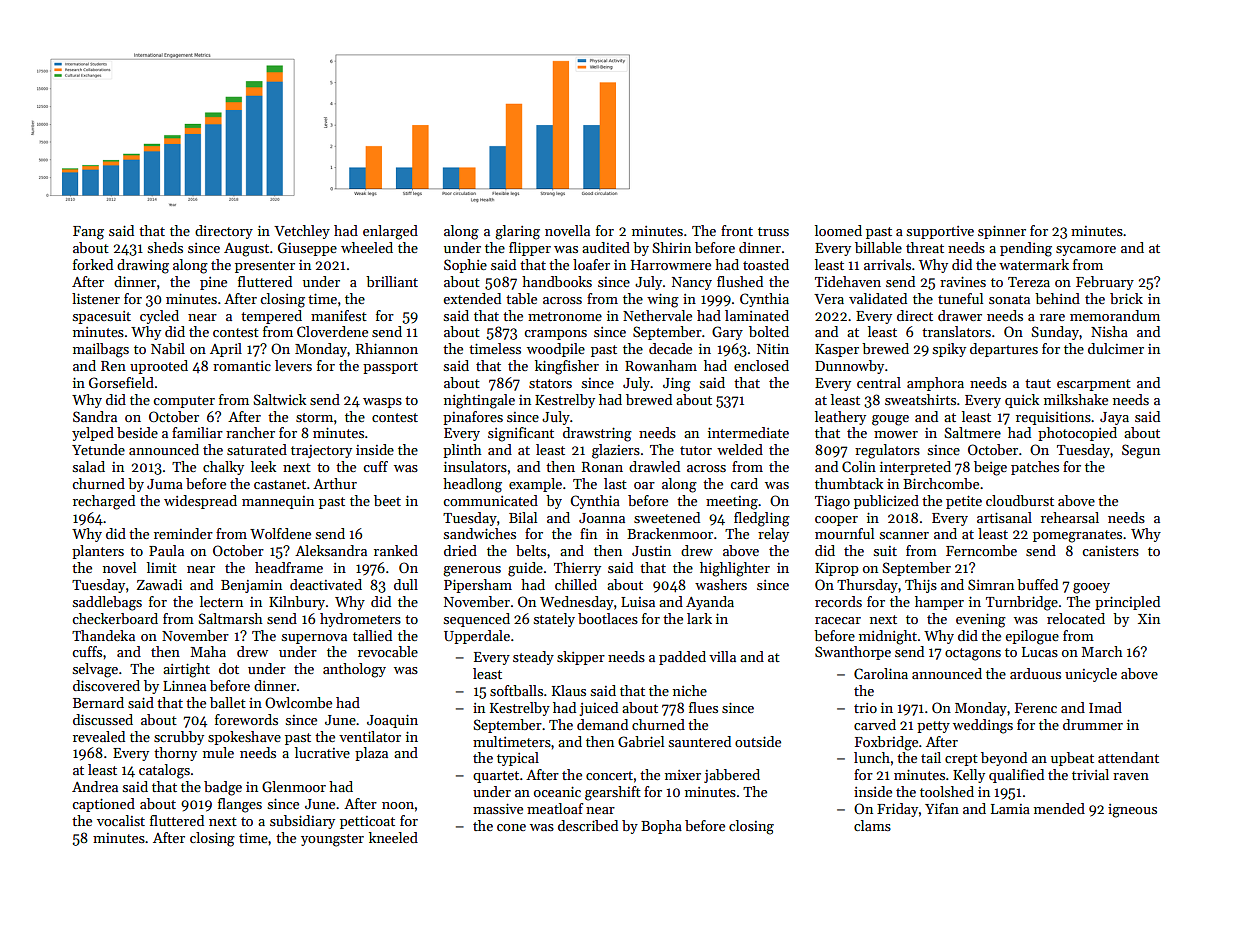  I want to click on Fang, so click(88, 233).
